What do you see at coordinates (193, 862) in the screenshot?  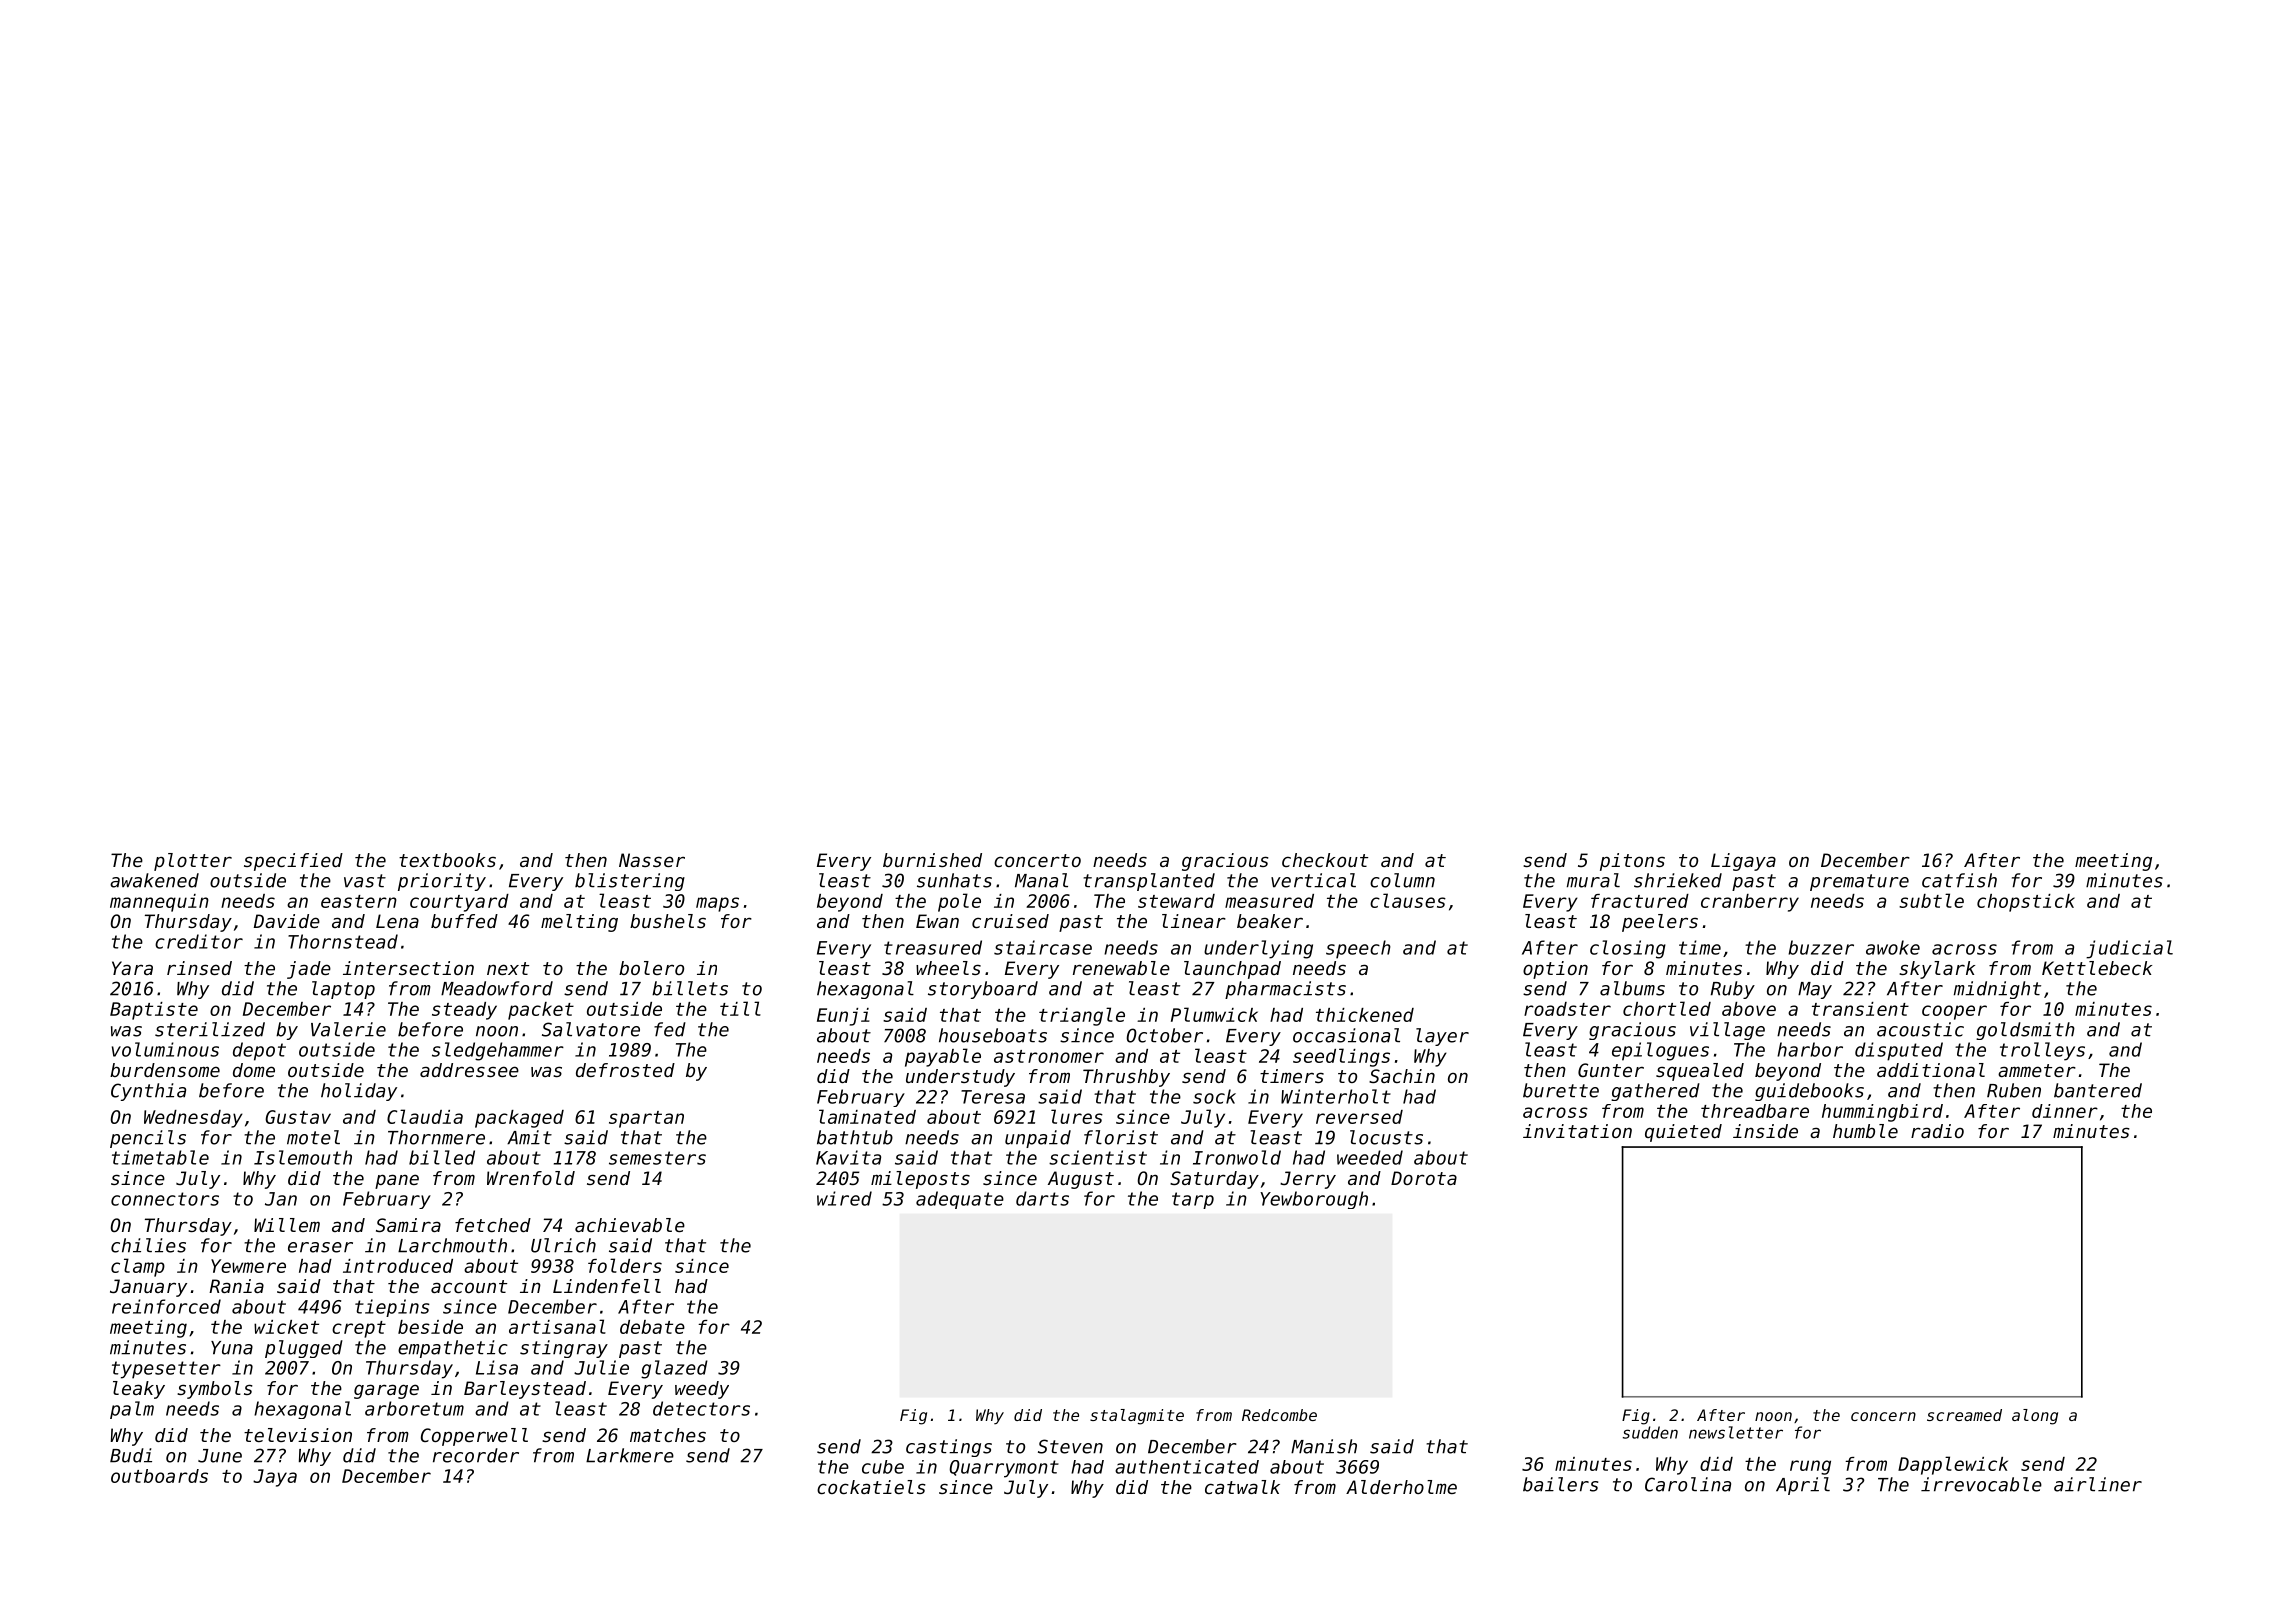 I see `plotter` at bounding box center [193, 862].
